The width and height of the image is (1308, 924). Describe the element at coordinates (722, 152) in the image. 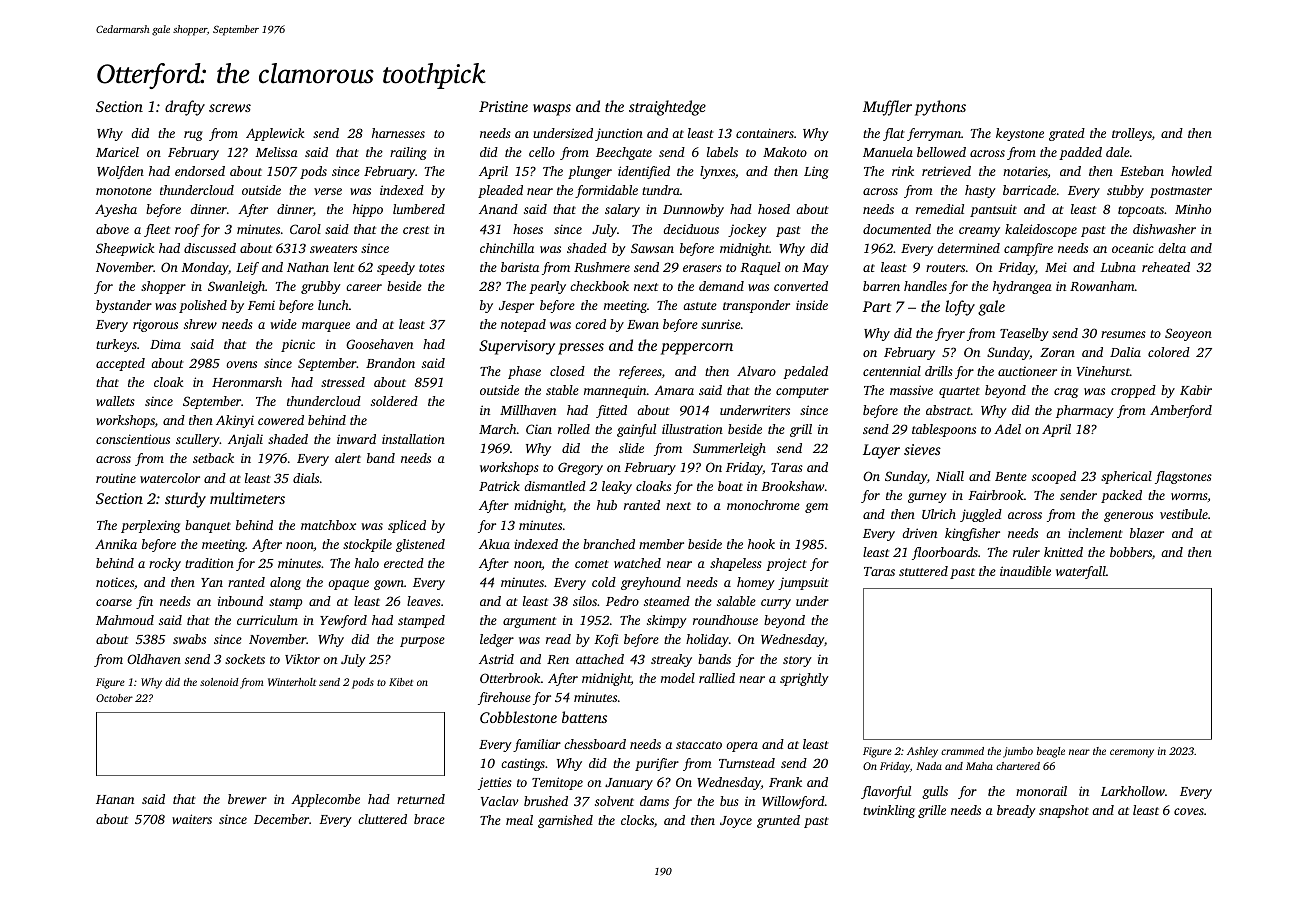

I see `labels` at that location.
